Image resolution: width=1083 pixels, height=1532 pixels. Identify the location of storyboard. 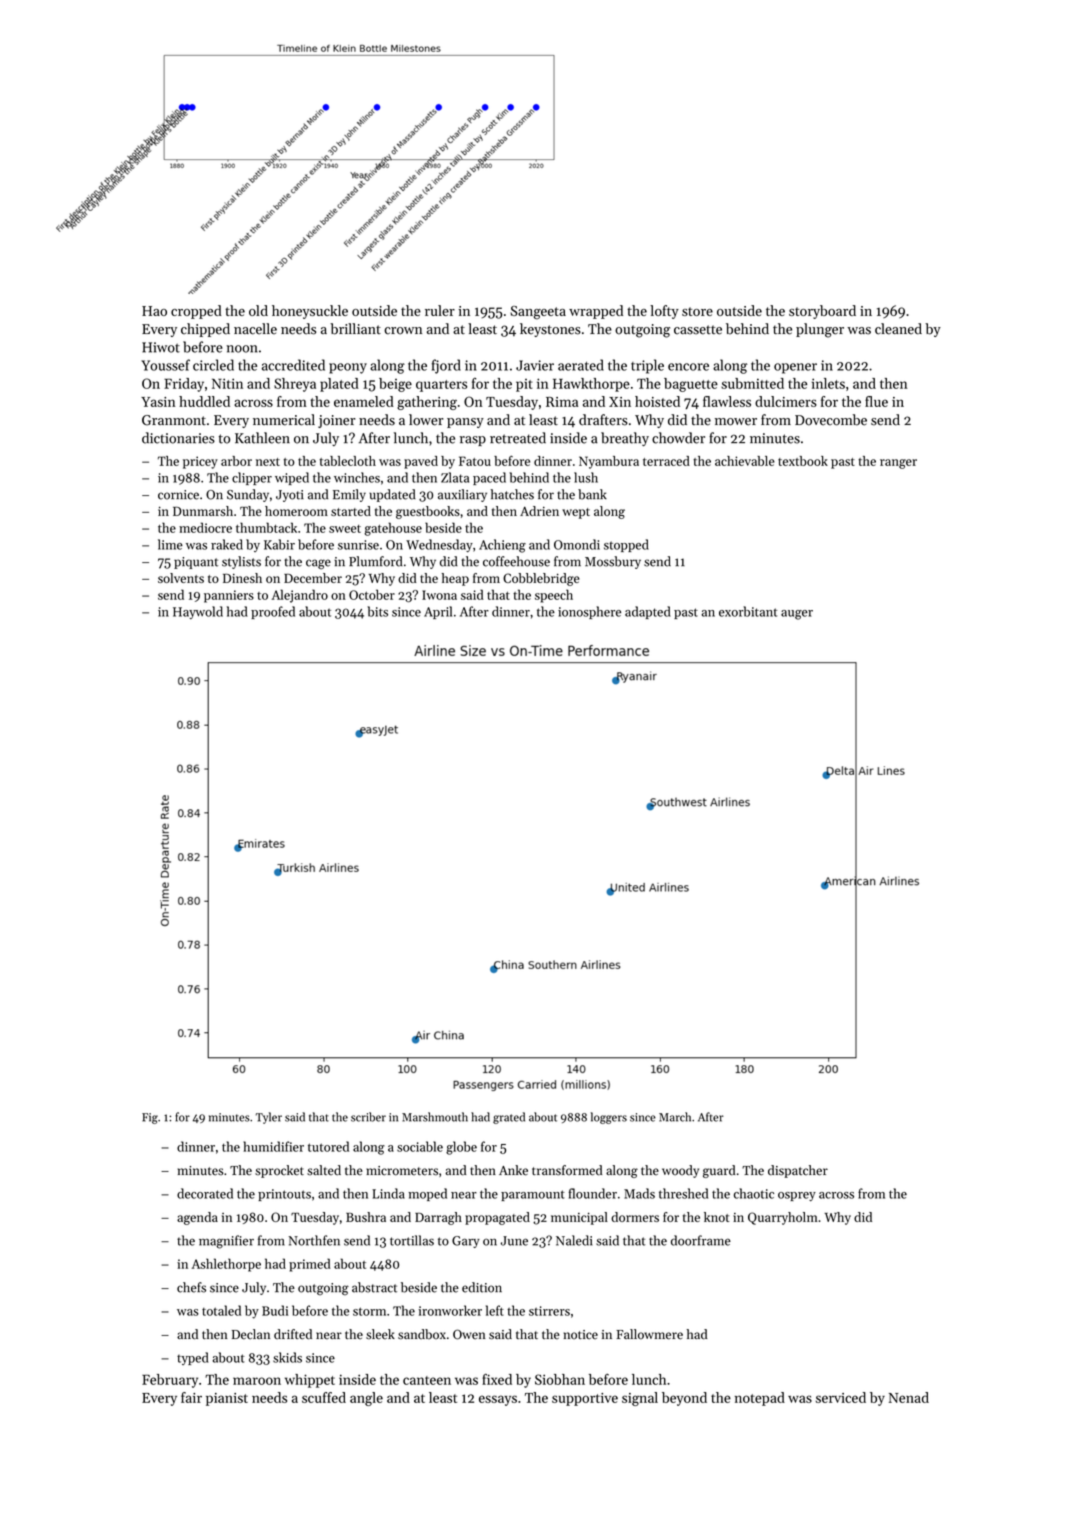
(822, 312).
